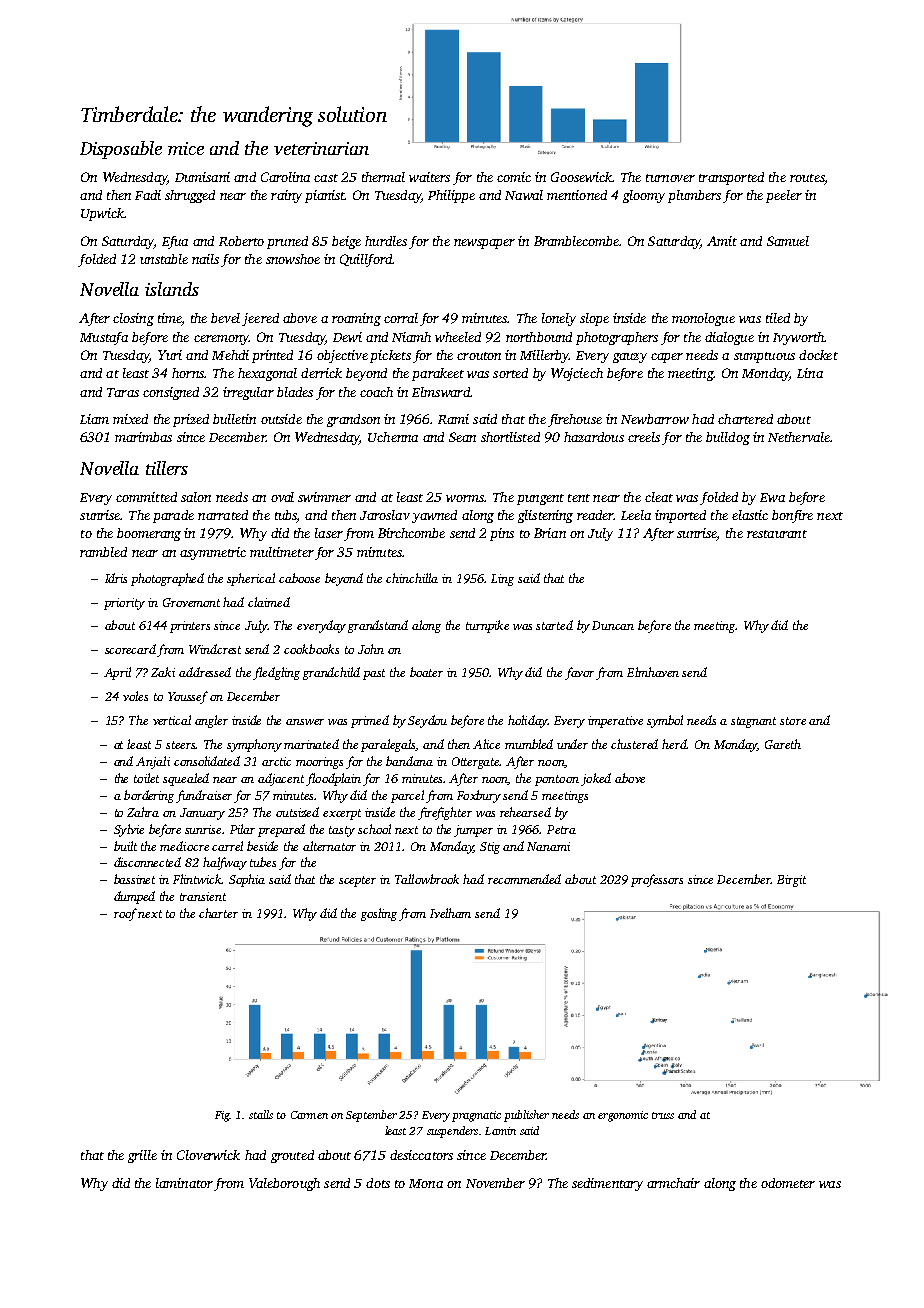 The height and width of the screenshot is (1308, 924). What do you see at coordinates (130, 649) in the screenshot?
I see `scorecard` at bounding box center [130, 649].
